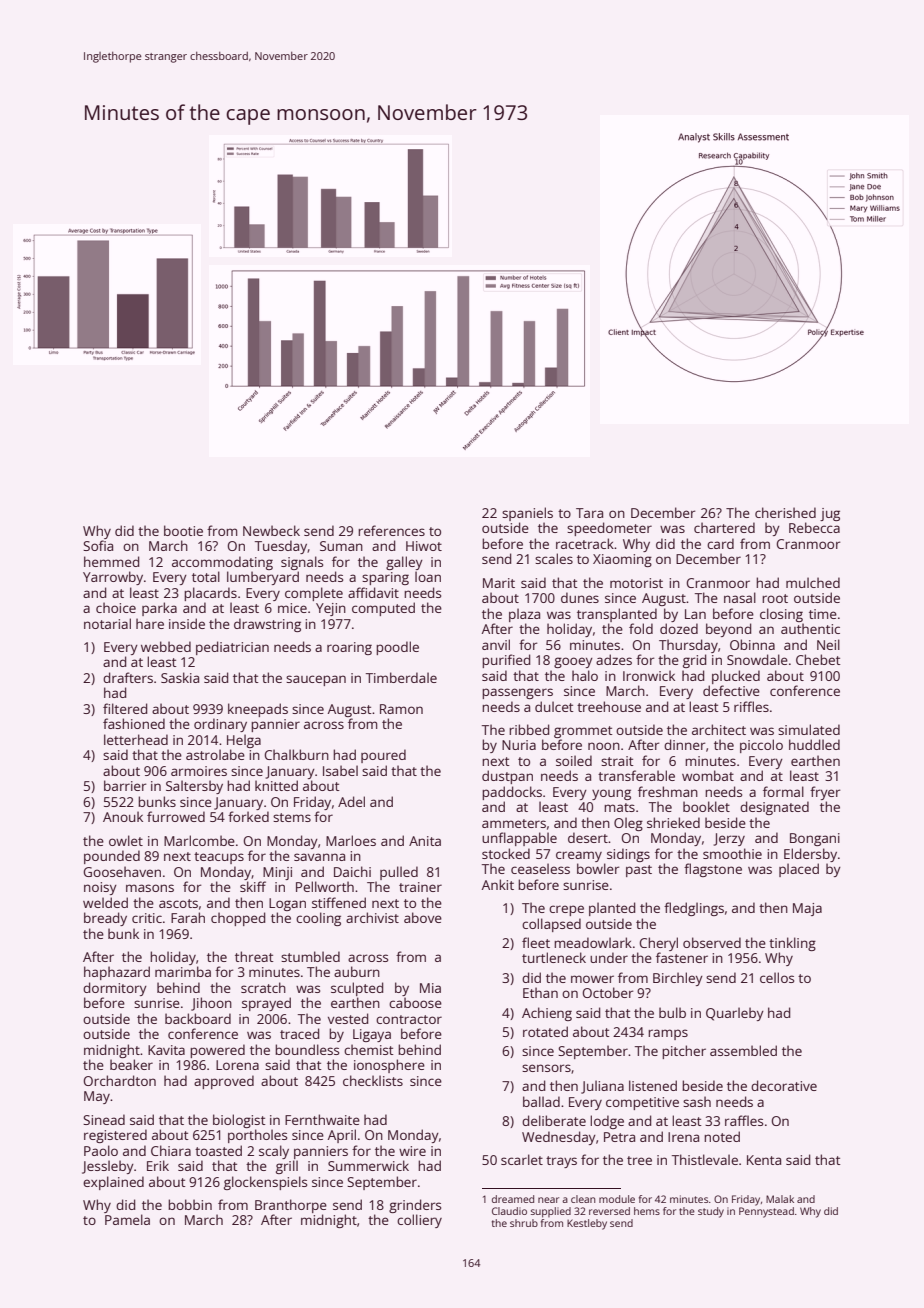  Describe the element at coordinates (785, 512) in the document. I see `cherished` at that location.
